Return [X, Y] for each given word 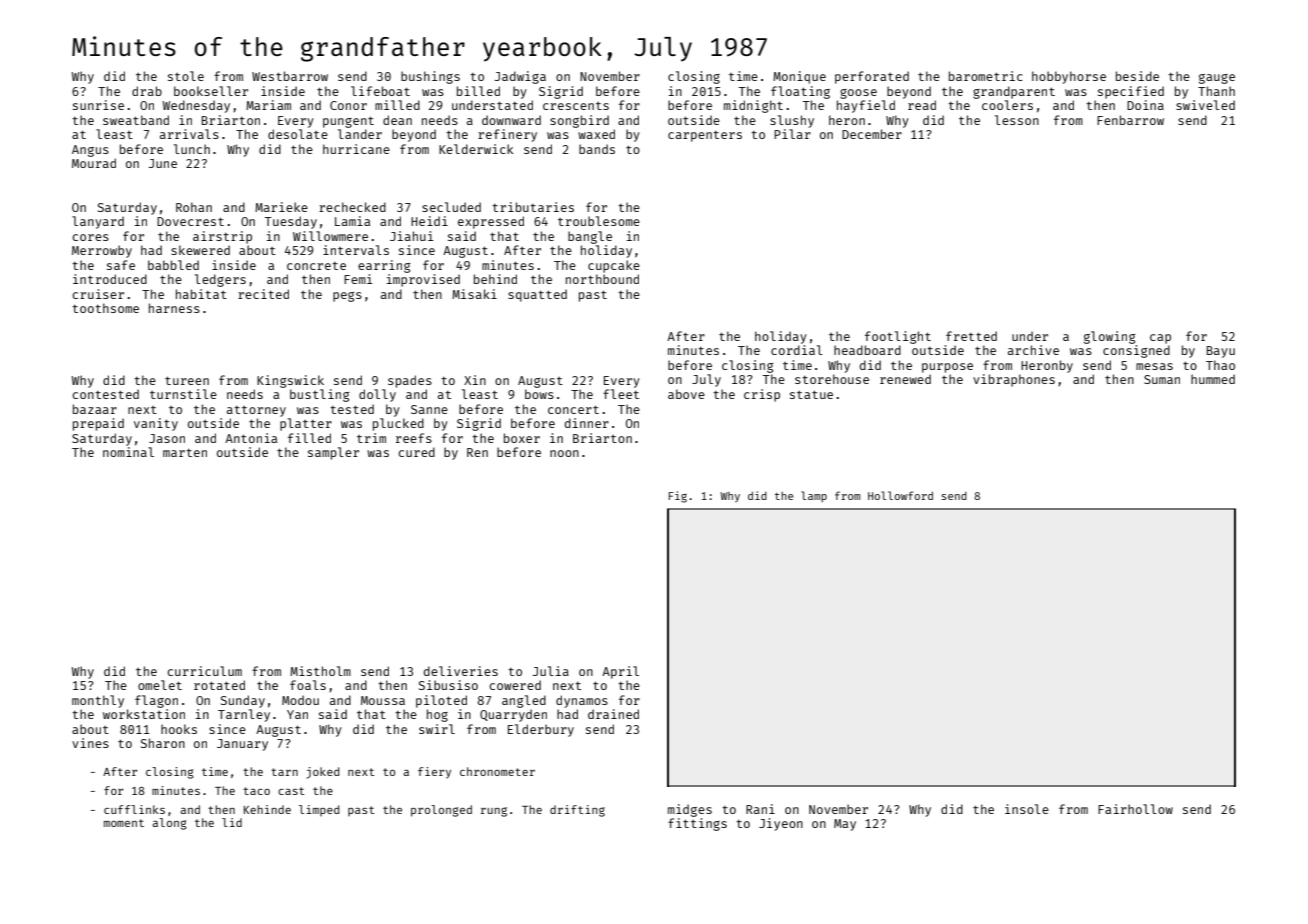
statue [811, 394]
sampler [333, 453]
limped [319, 810]
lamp [814, 496]
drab [147, 91]
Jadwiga [520, 77]
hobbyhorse [1069, 77]
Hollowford [900, 495]
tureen [187, 380]
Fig [678, 497]
